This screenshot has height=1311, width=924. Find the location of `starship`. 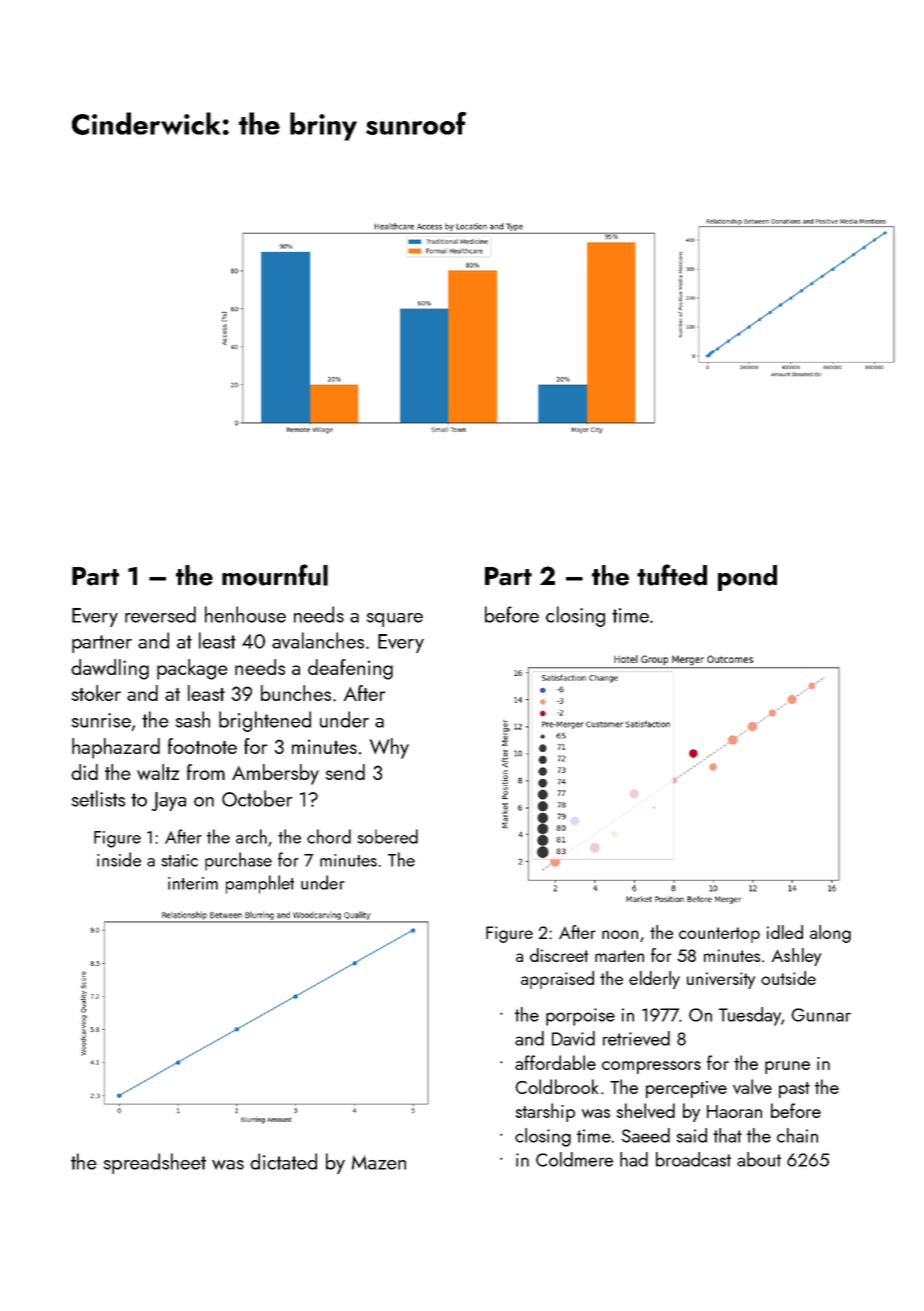

starship is located at coordinates (545, 1112).
